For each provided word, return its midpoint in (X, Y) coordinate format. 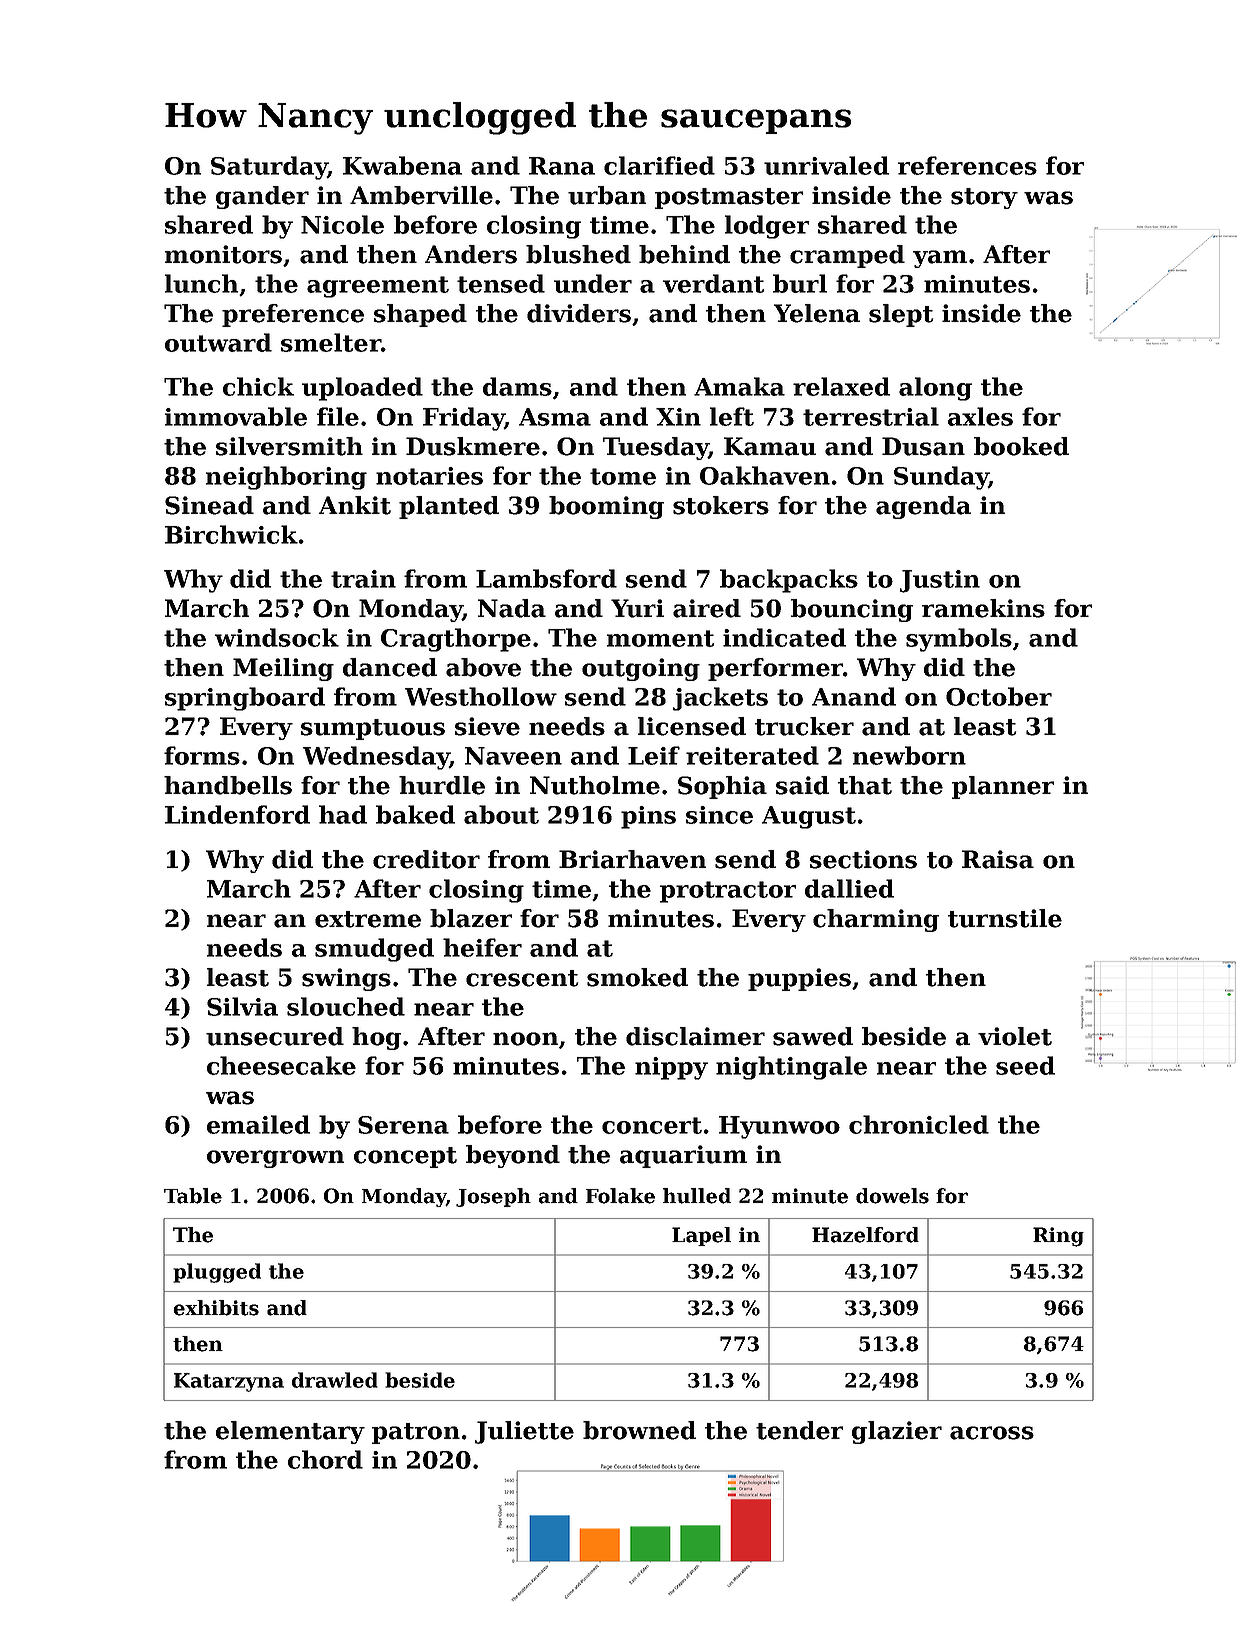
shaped (420, 315)
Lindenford (237, 814)
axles (980, 416)
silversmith (289, 446)
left (732, 416)
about (501, 814)
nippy (671, 1068)
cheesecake (281, 1065)
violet (1015, 1036)
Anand (854, 696)
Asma (555, 417)
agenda (923, 507)
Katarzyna (229, 1382)
